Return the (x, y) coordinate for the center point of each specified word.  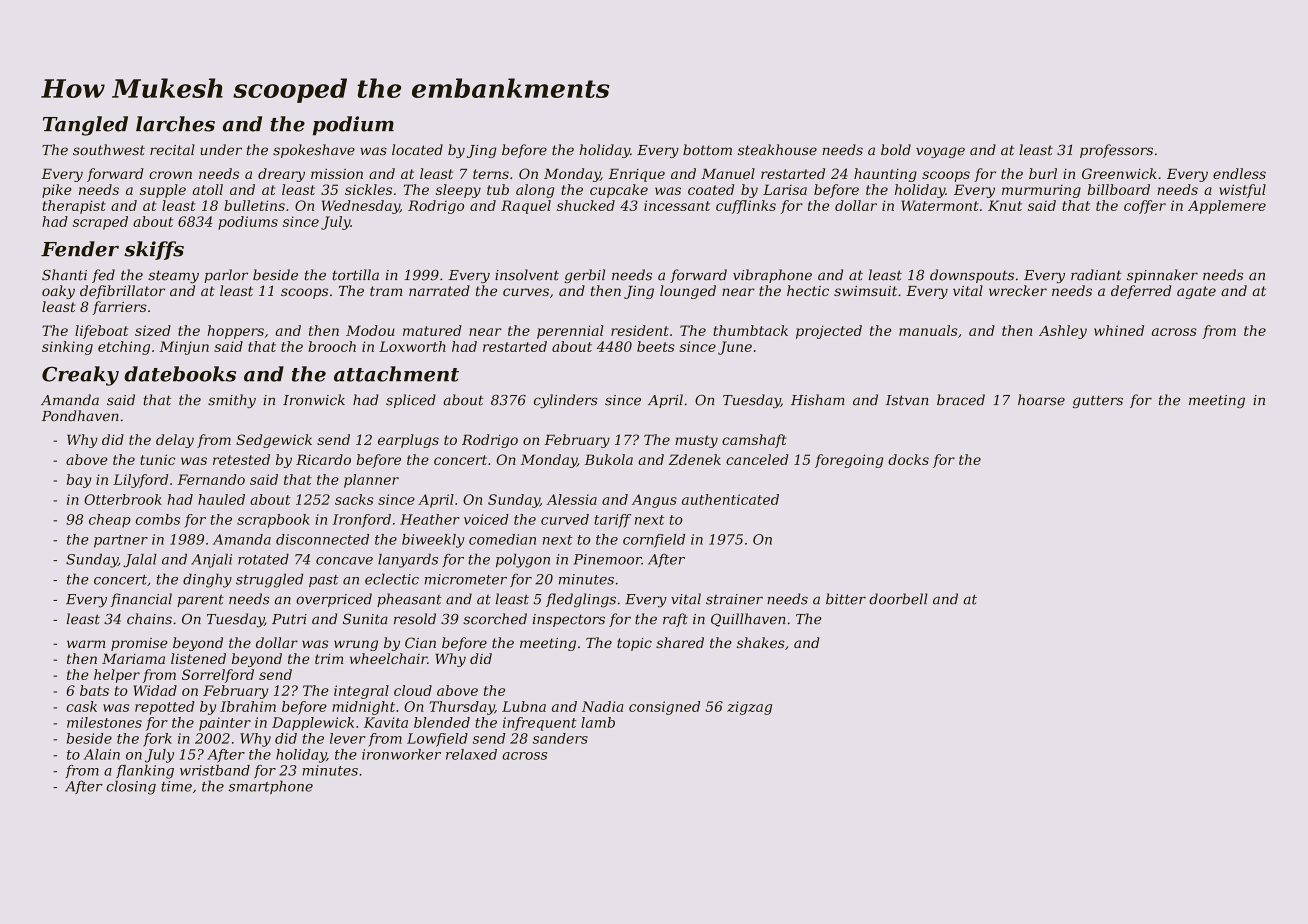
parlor (226, 276)
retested (241, 459)
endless (1239, 173)
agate (1196, 292)
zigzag (749, 708)
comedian (502, 539)
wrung (356, 645)
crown (170, 175)
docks (908, 459)
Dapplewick (313, 724)
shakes (761, 642)
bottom (707, 149)
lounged (688, 292)
